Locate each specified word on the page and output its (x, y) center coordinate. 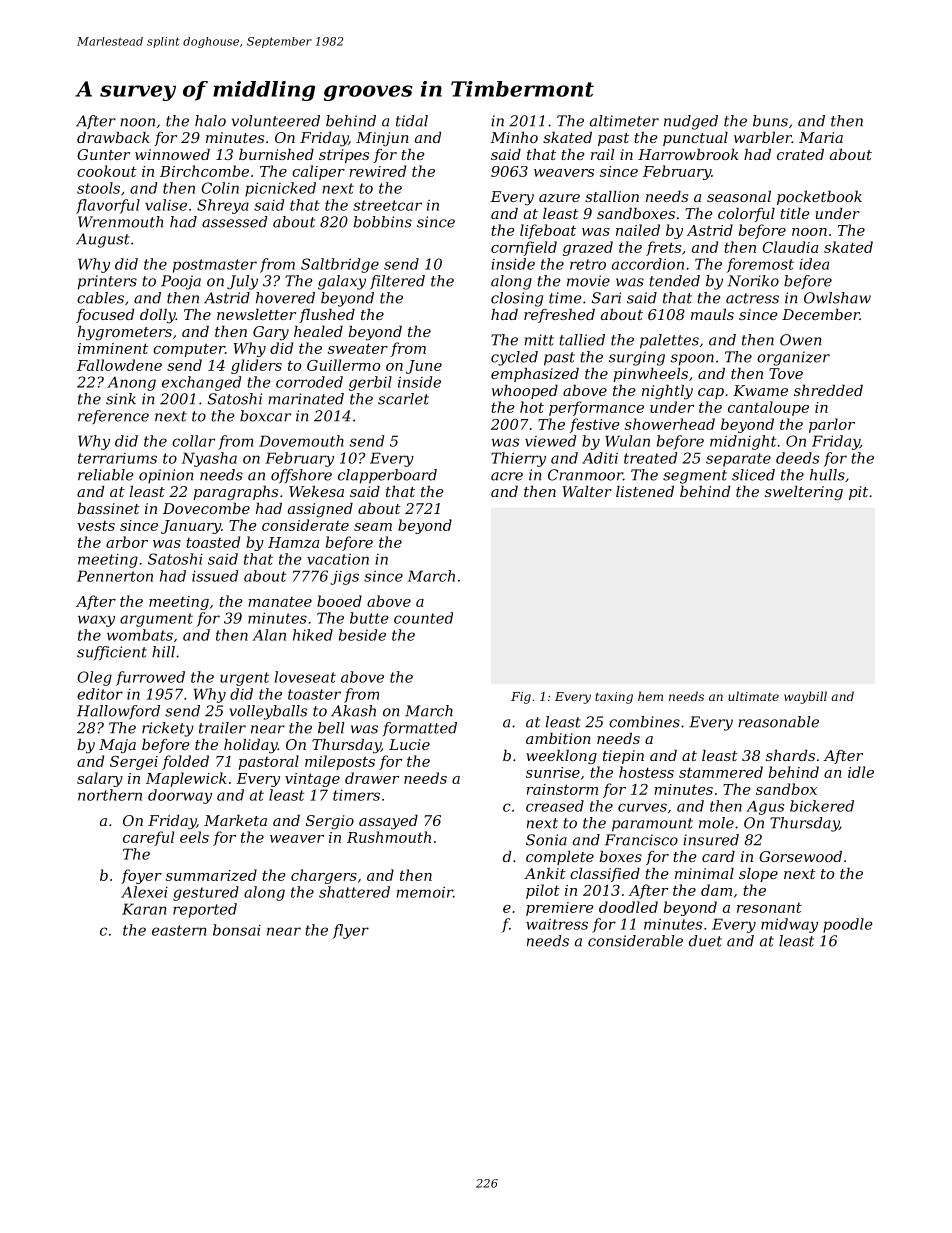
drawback (113, 137)
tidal (412, 121)
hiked (313, 635)
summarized (211, 875)
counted (423, 618)
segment (695, 477)
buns (770, 121)
